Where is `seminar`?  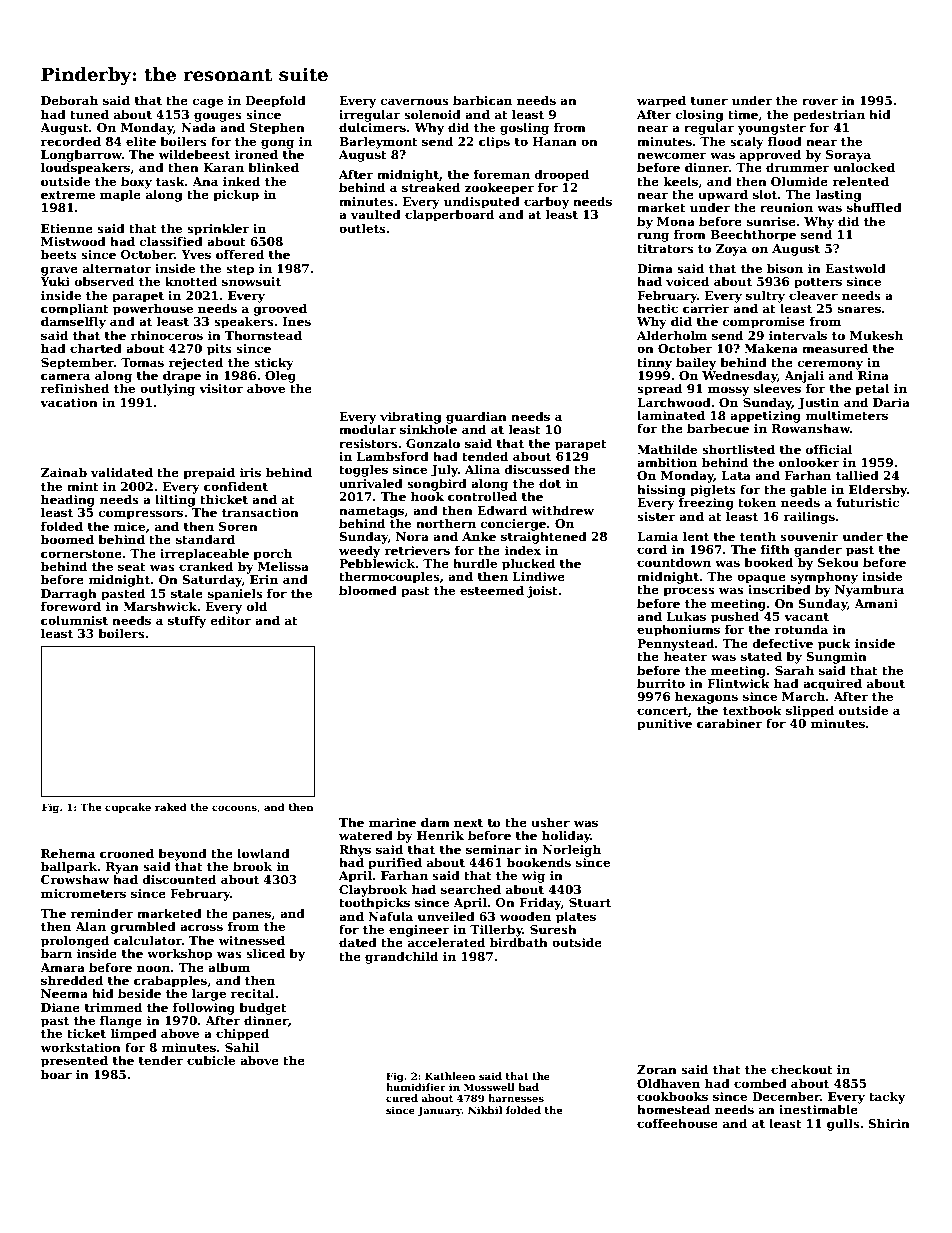 seminar is located at coordinates (493, 849).
